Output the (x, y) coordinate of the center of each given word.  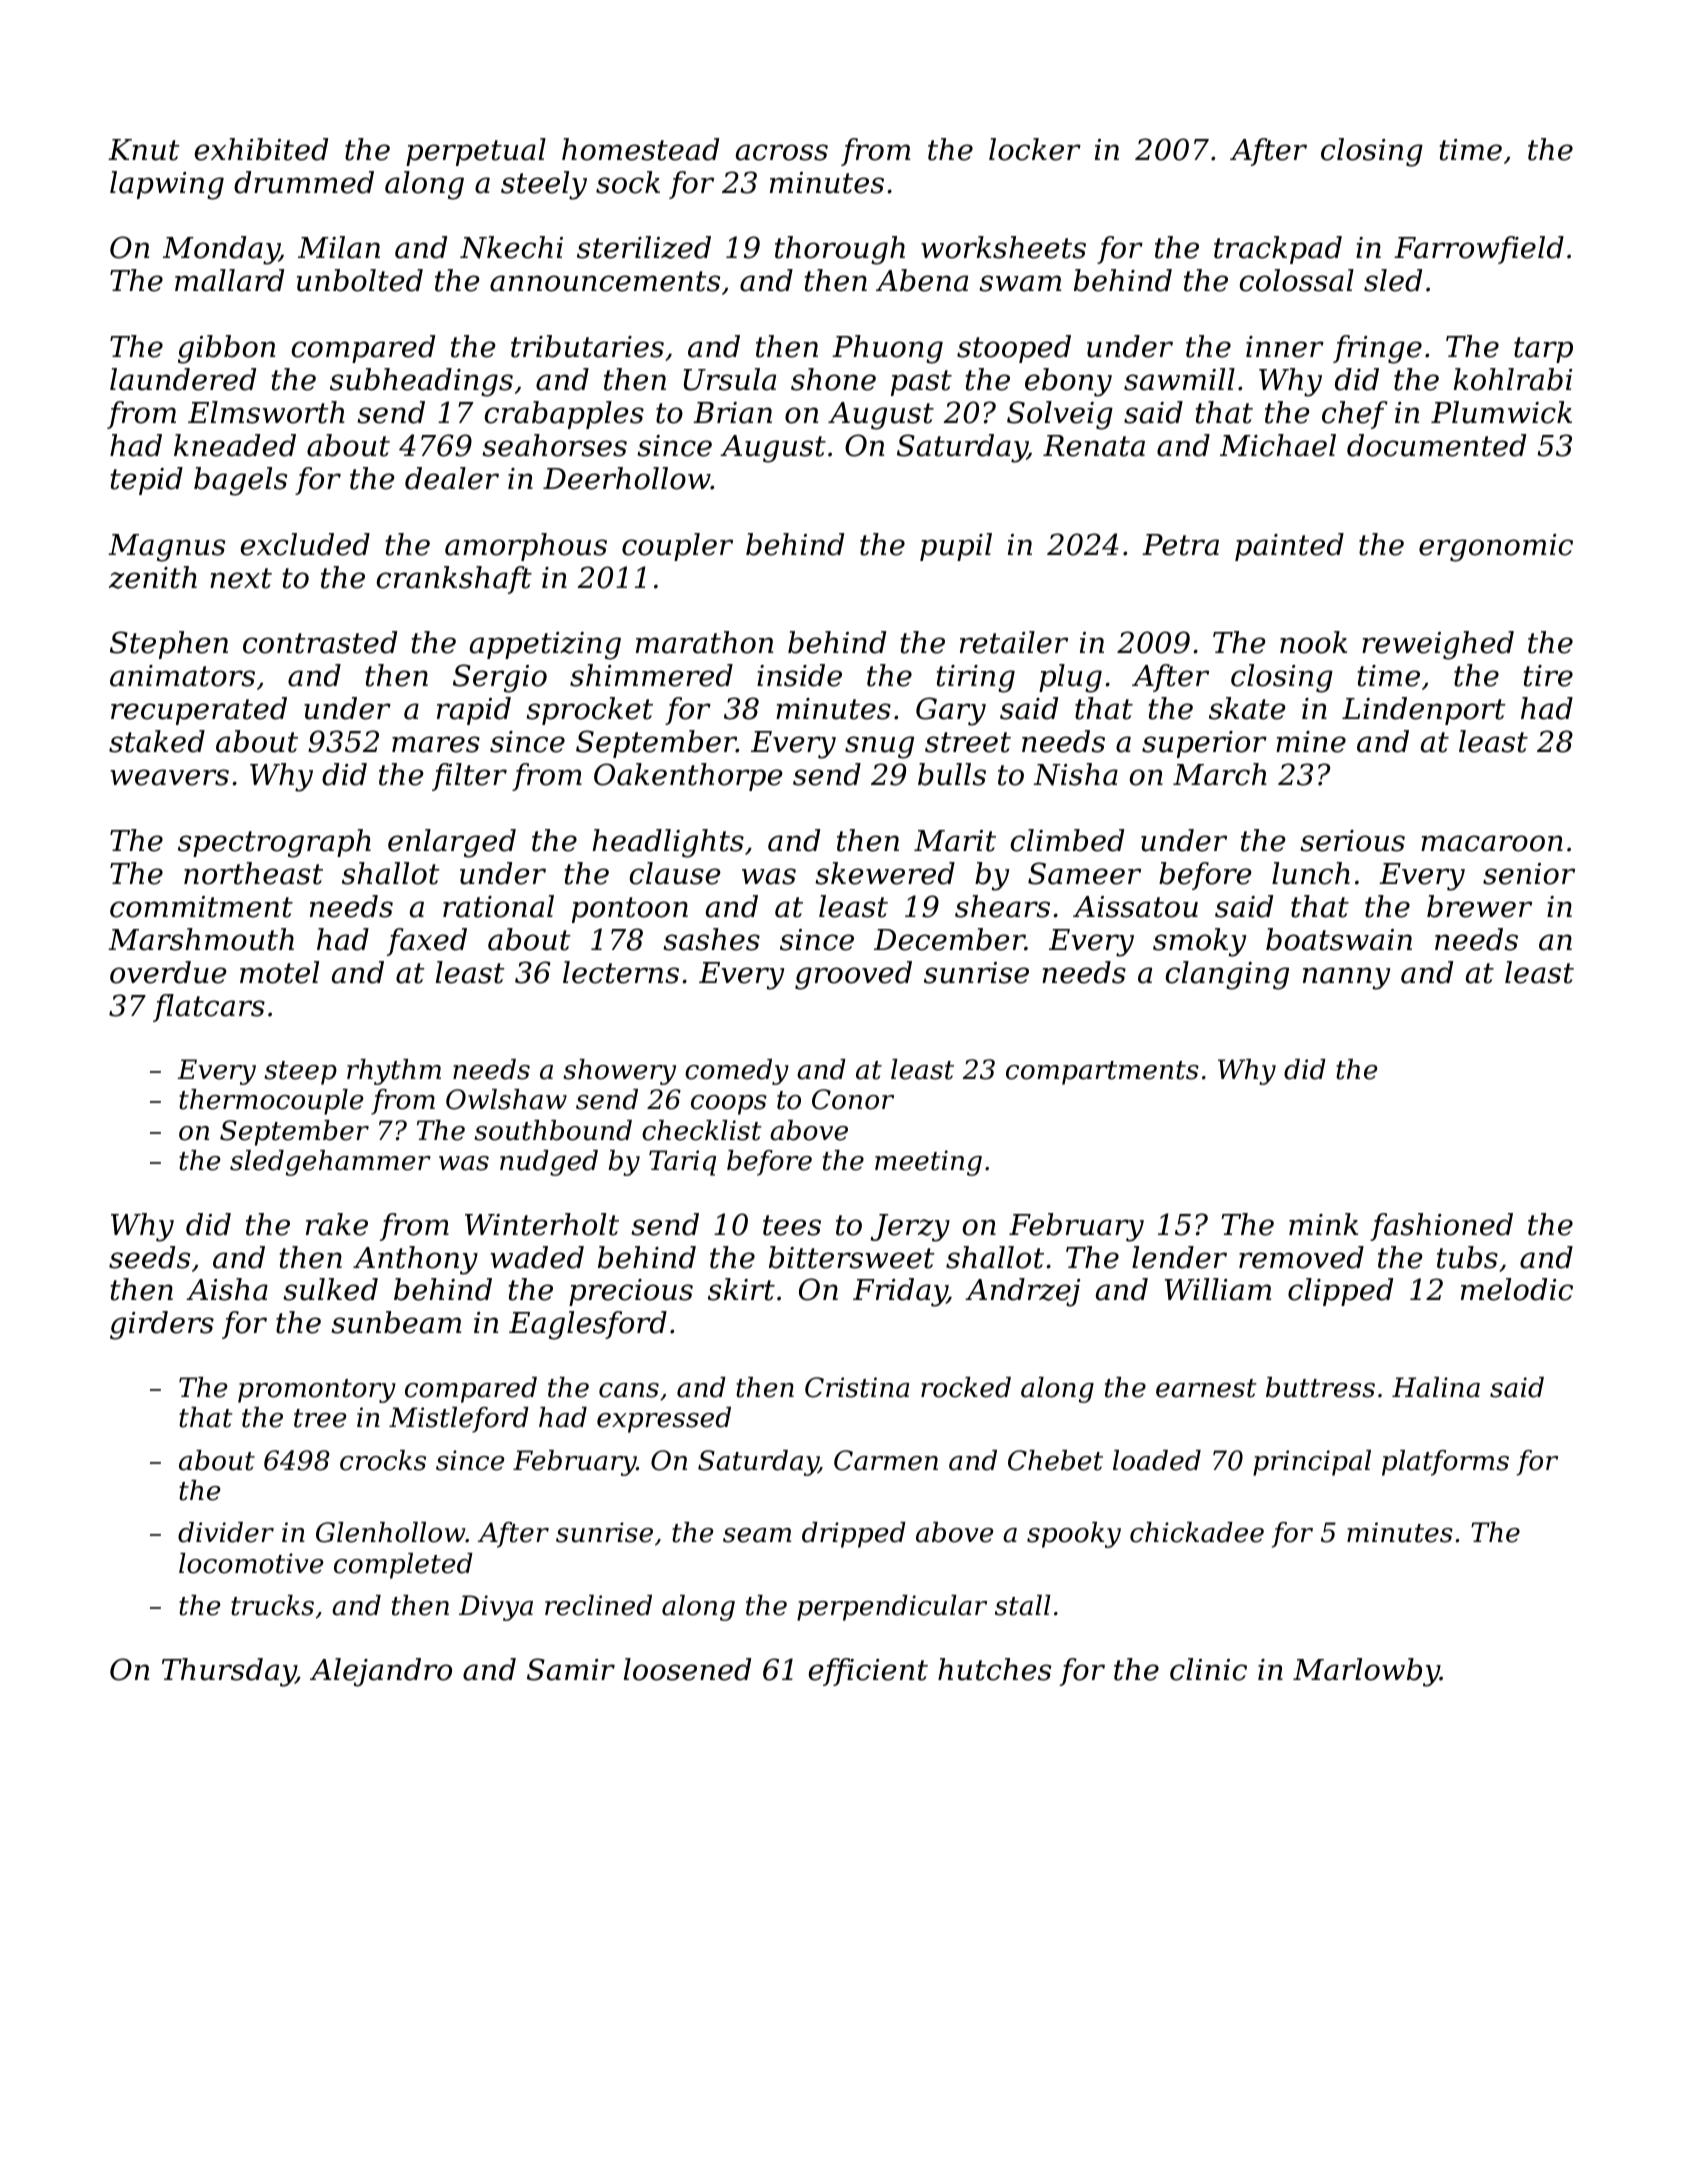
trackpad (1278, 250)
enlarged (452, 843)
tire (1548, 676)
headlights (668, 843)
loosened (687, 1669)
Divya (496, 1608)
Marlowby (1366, 1672)
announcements (605, 281)
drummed (304, 182)
